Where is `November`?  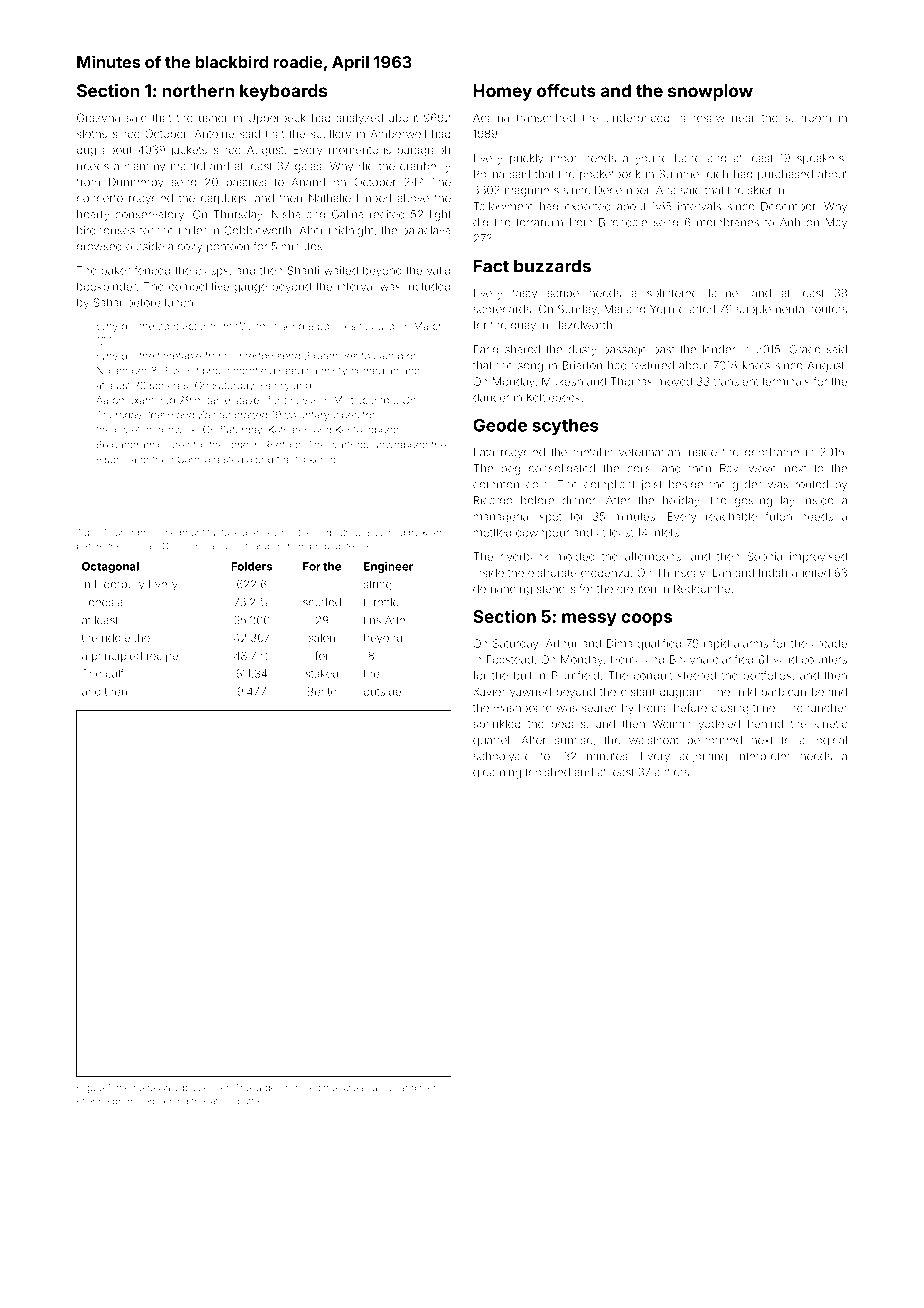 November is located at coordinates (122, 371).
